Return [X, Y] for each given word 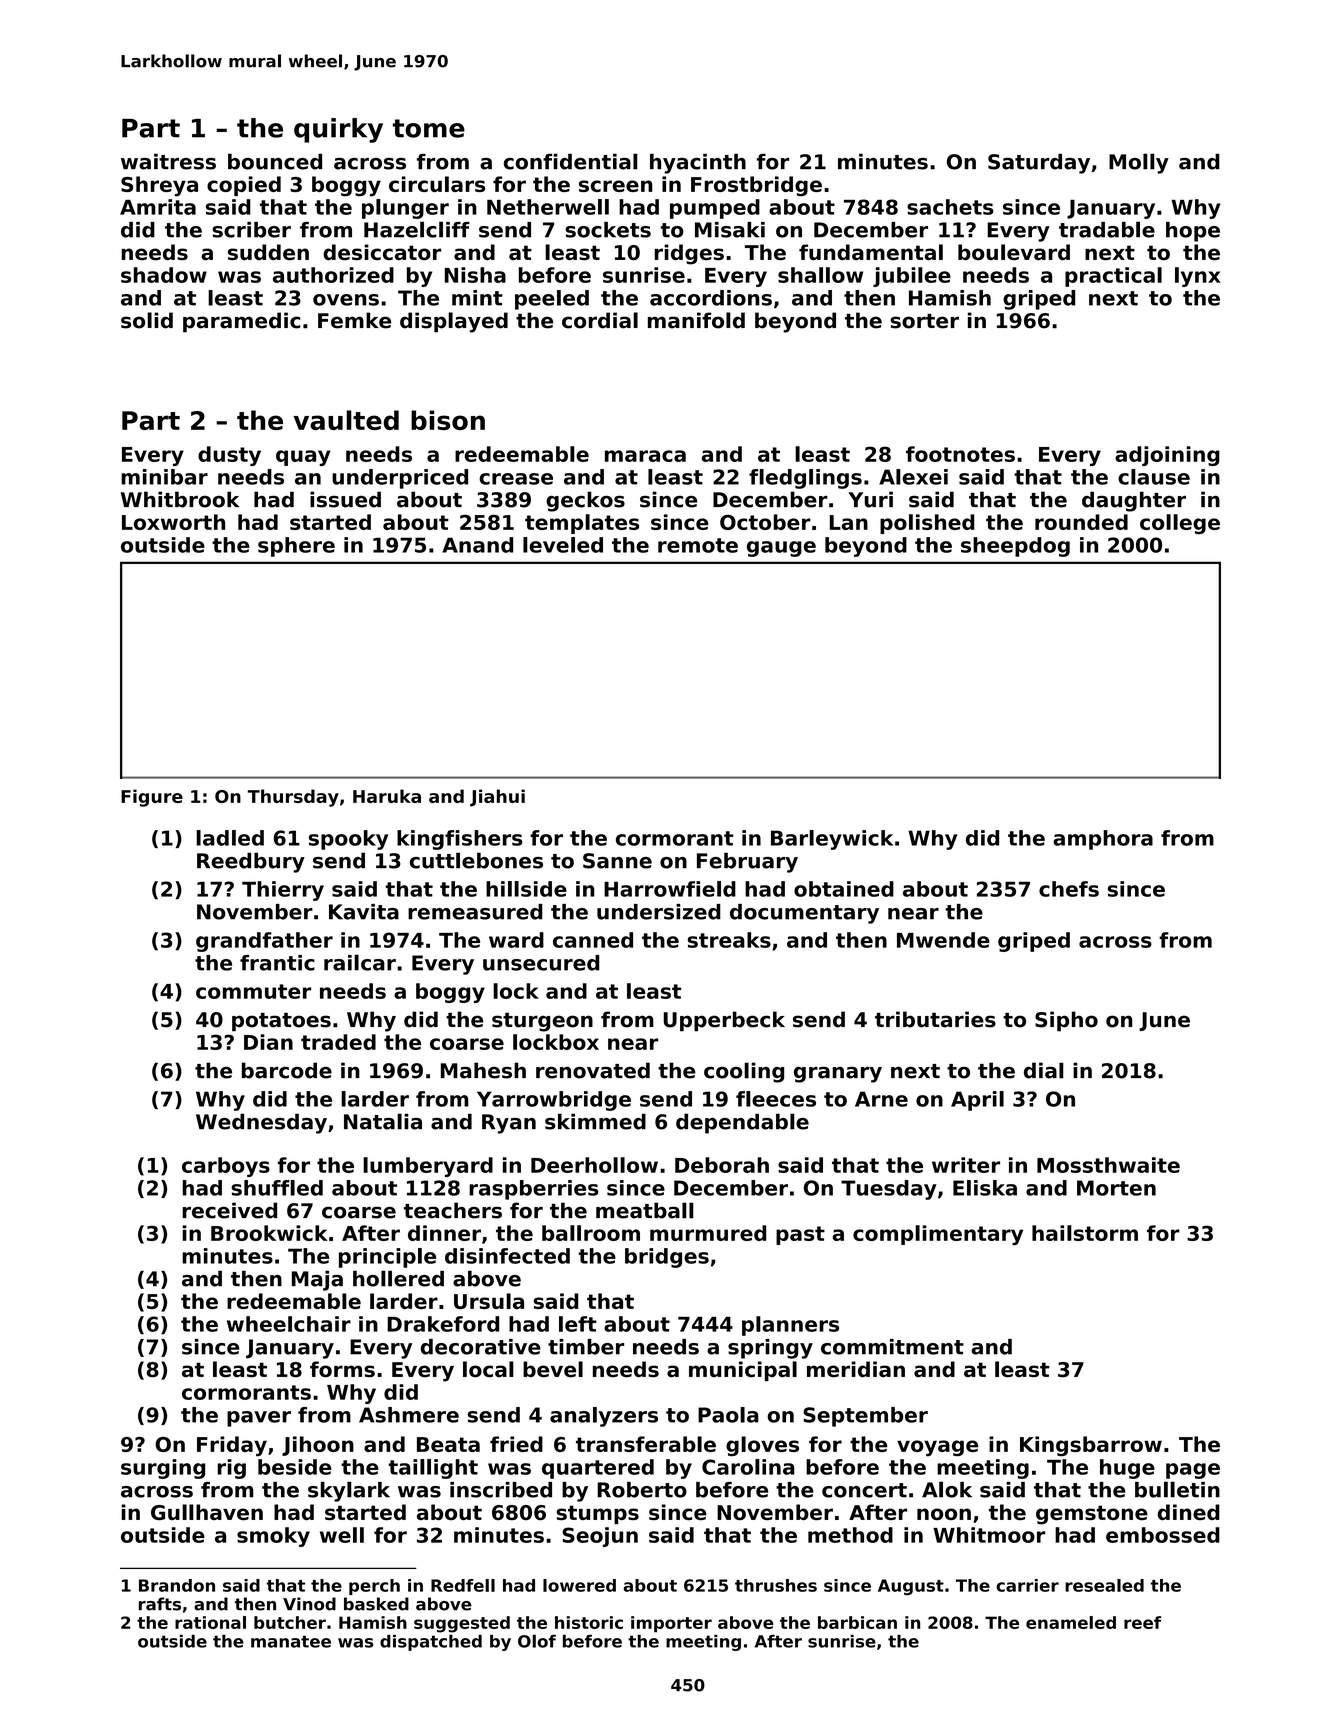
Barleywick [832, 840]
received [229, 1210]
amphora [1103, 840]
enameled [1071, 1622]
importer [671, 1624]
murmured [708, 1233]
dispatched [431, 1642]
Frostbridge [756, 186]
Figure [152, 798]
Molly [1139, 163]
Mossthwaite [1108, 1165]
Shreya [159, 186]
